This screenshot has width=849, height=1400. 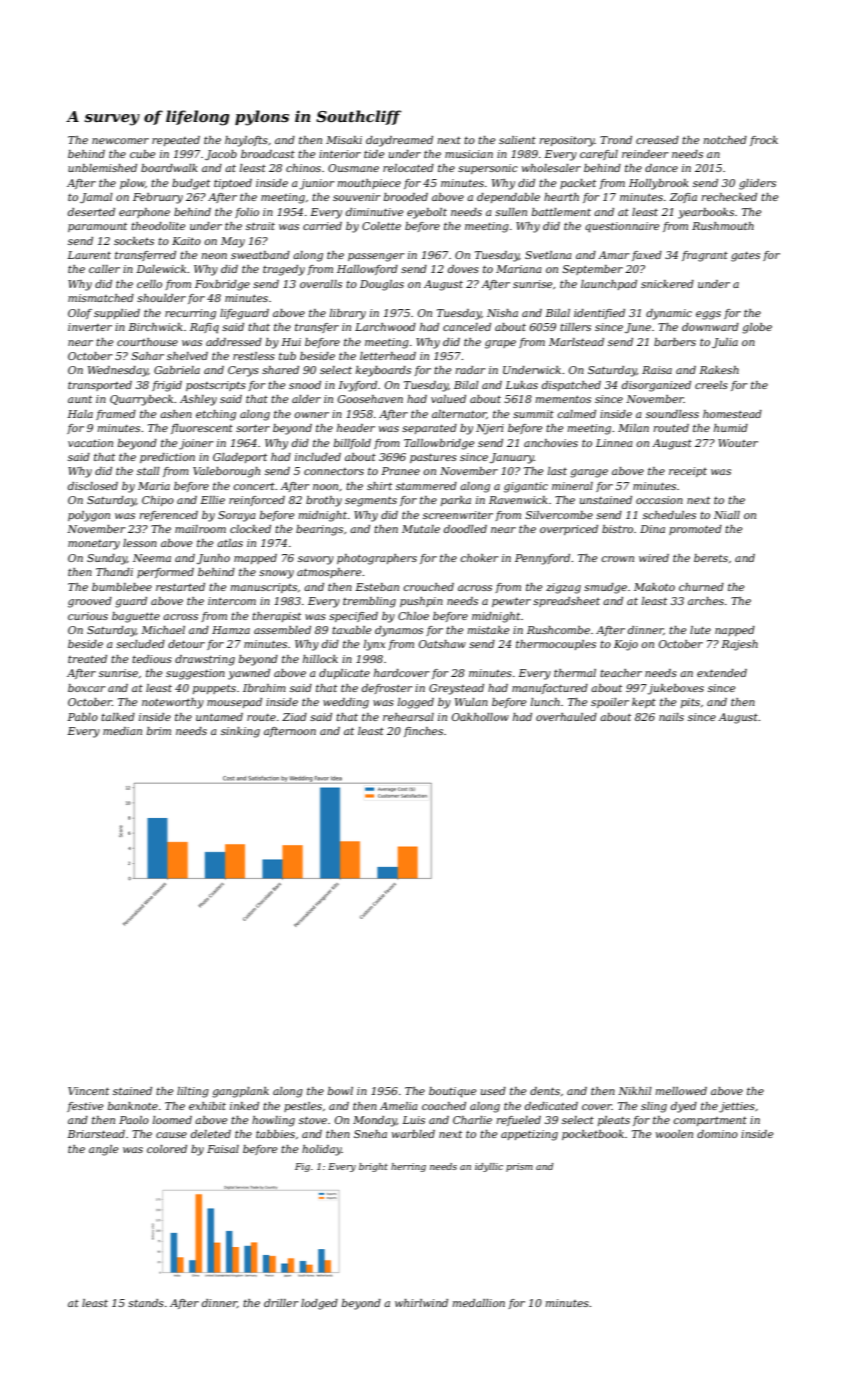 What do you see at coordinates (529, 1135) in the screenshot?
I see `appetizing` at bounding box center [529, 1135].
